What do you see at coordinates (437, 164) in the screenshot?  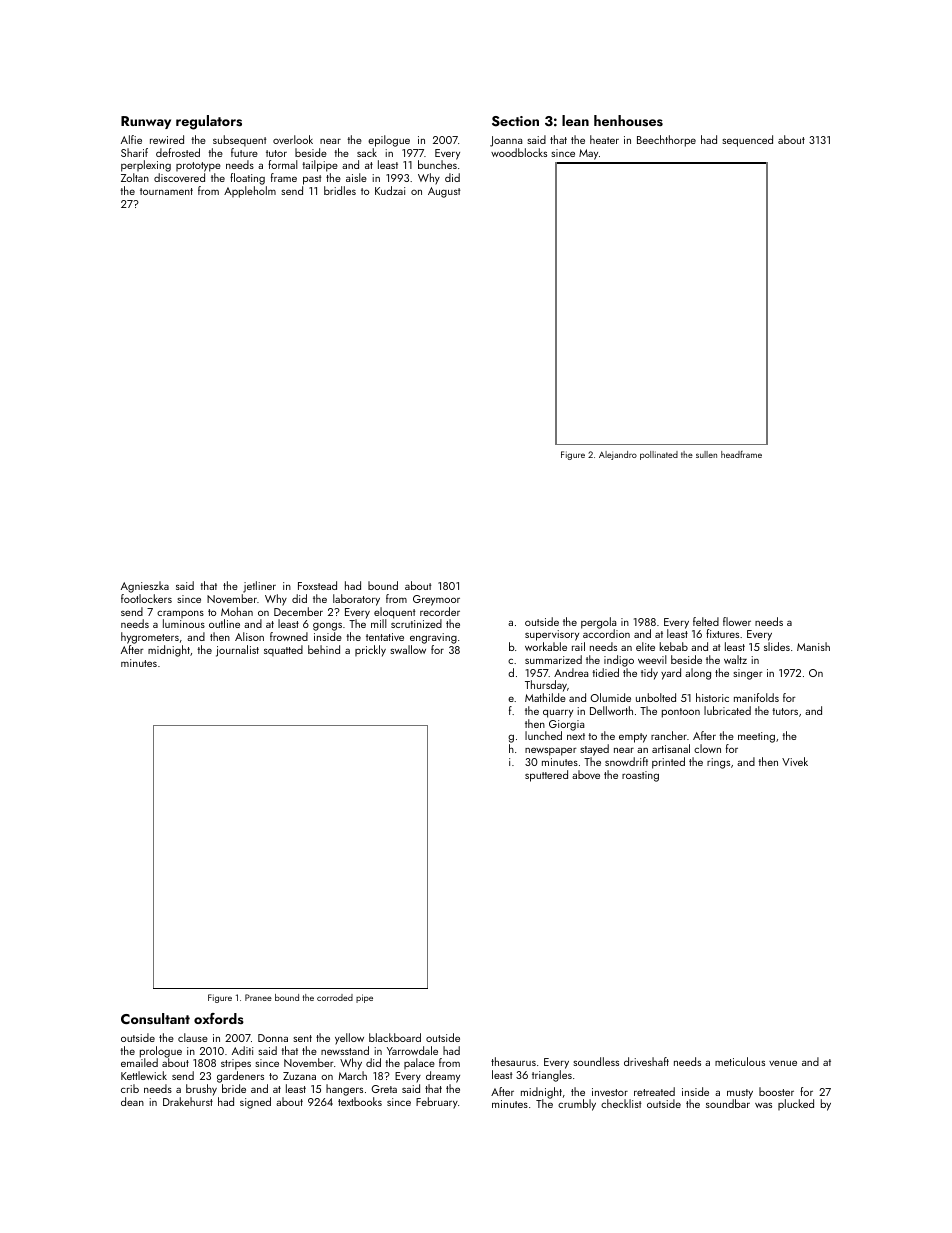 I see `bunches` at bounding box center [437, 164].
